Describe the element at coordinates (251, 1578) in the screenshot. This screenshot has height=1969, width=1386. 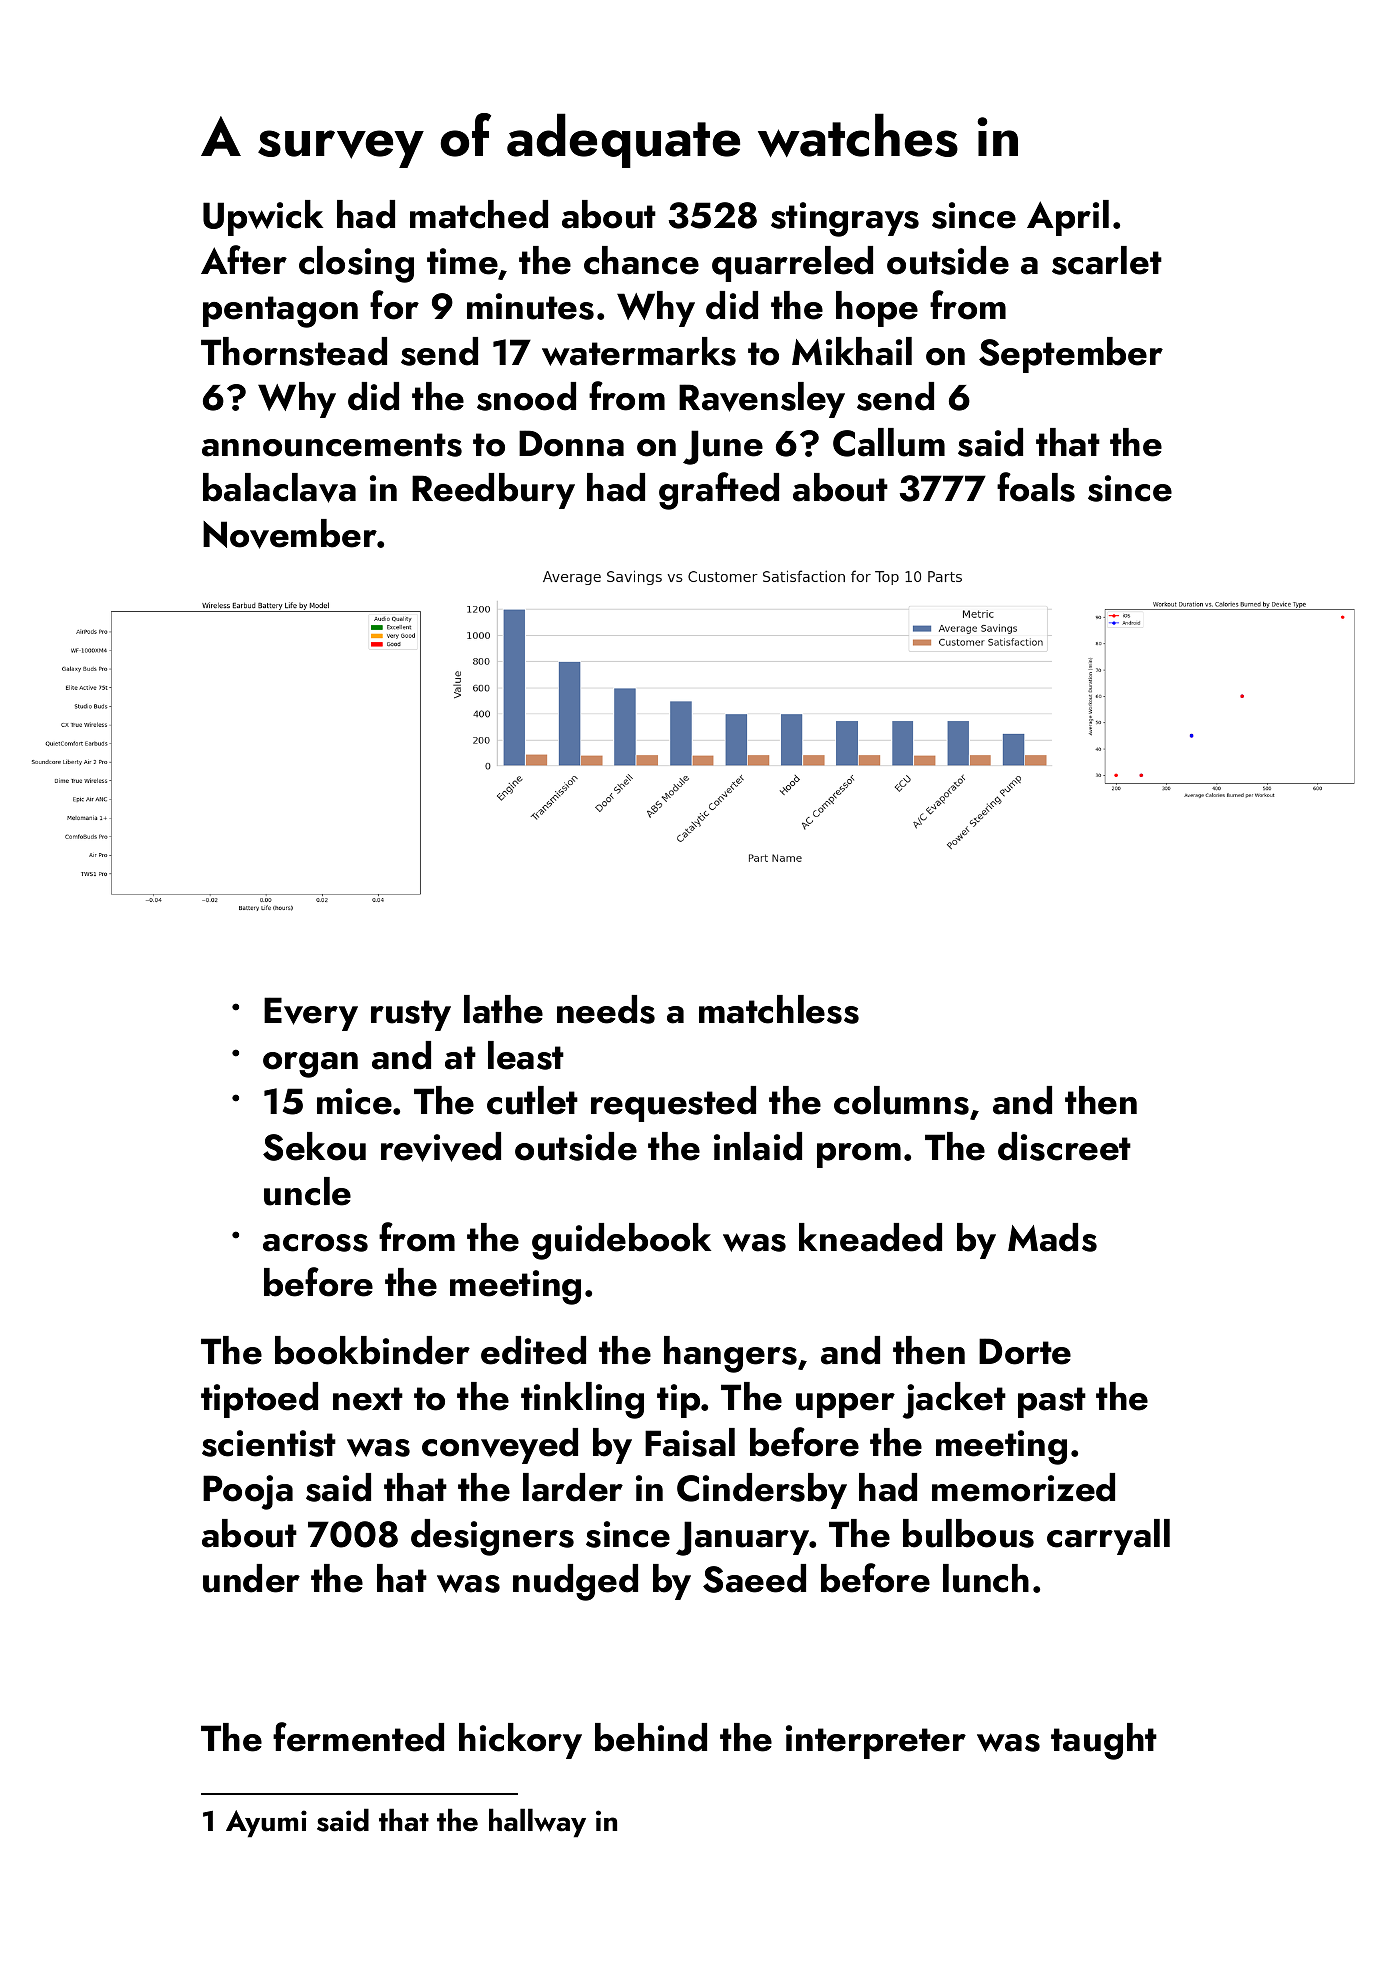
I see `under` at that location.
